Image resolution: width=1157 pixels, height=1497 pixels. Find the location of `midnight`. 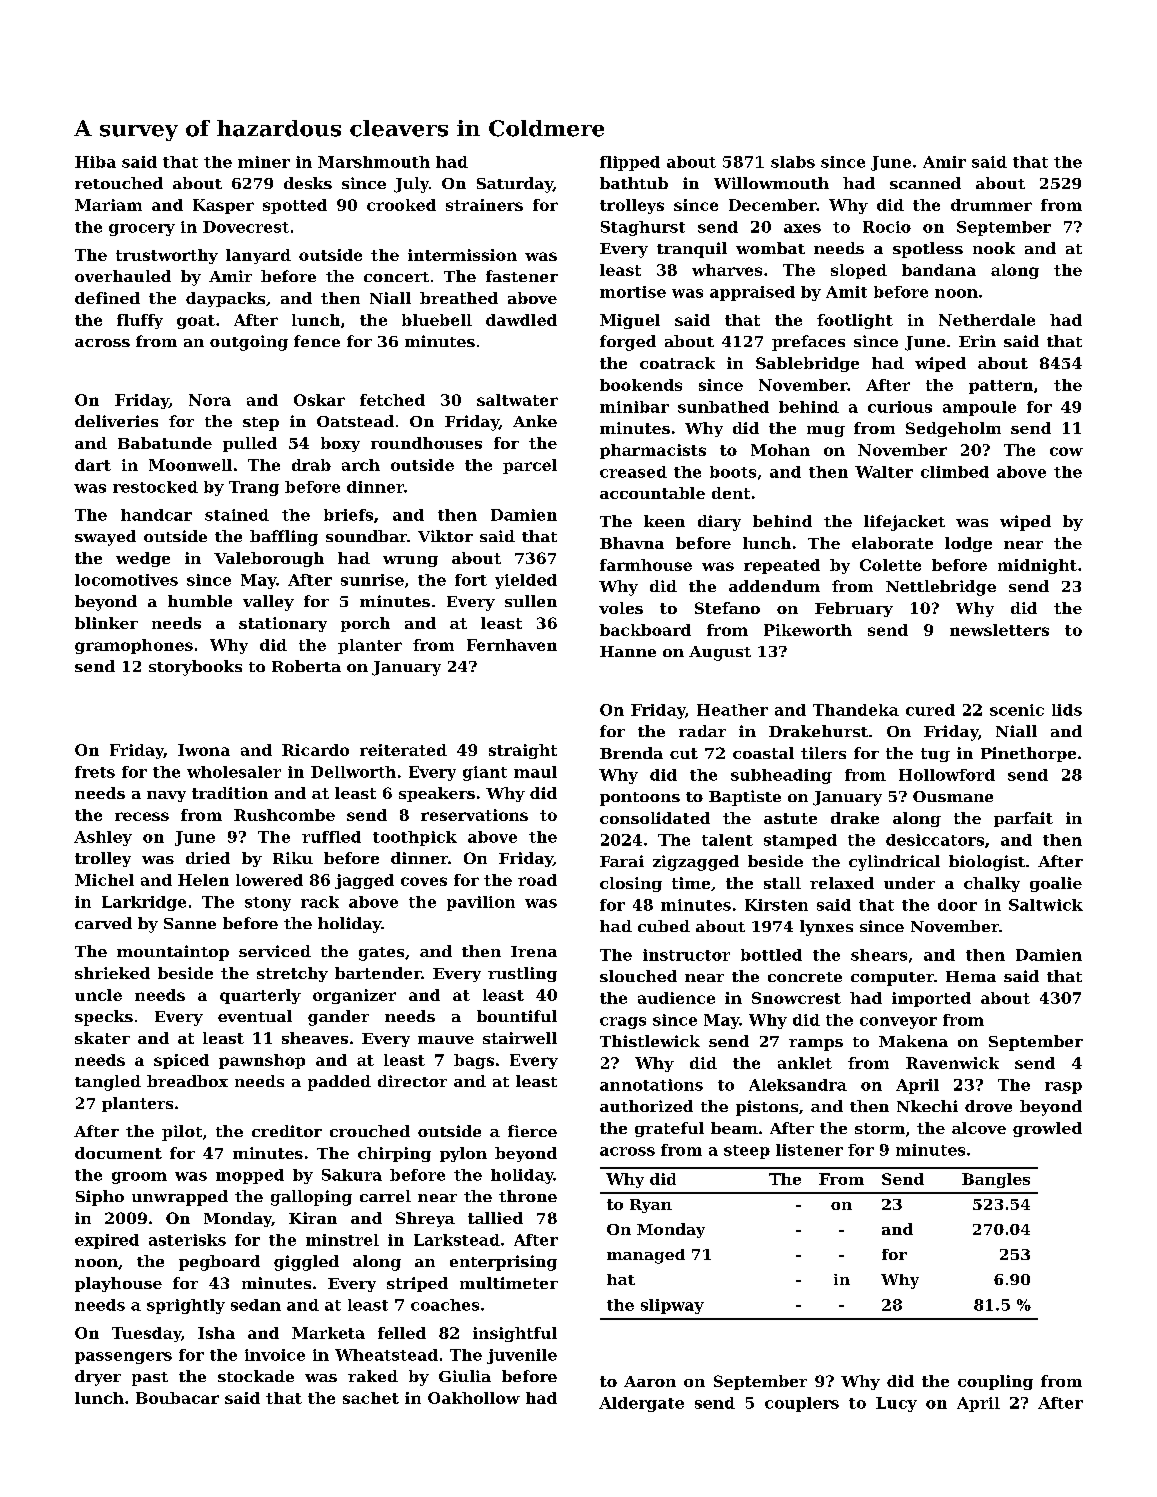

midnight is located at coordinates (1037, 566).
